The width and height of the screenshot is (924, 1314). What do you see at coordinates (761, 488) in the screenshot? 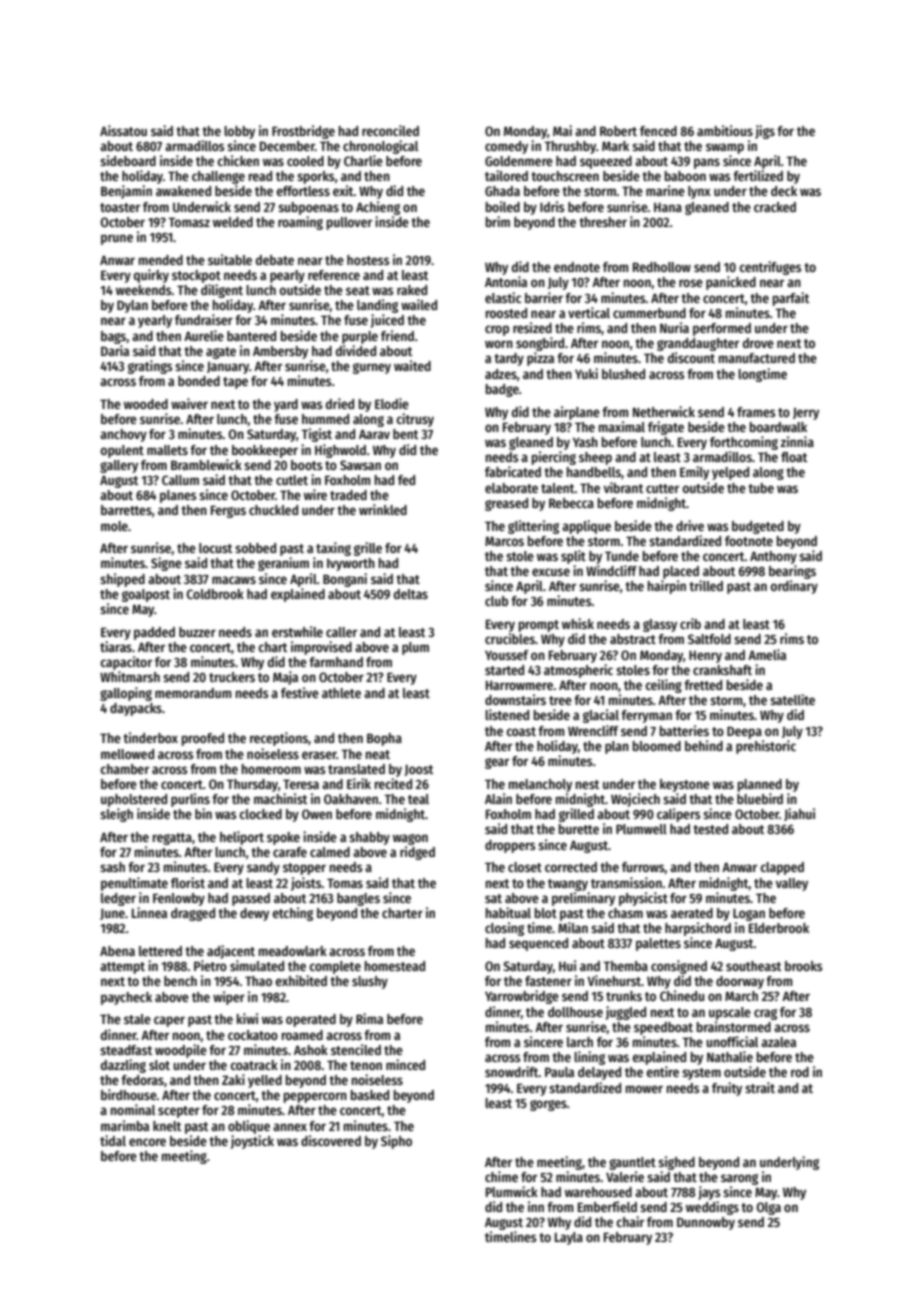
I see `tube` at bounding box center [761, 488].
